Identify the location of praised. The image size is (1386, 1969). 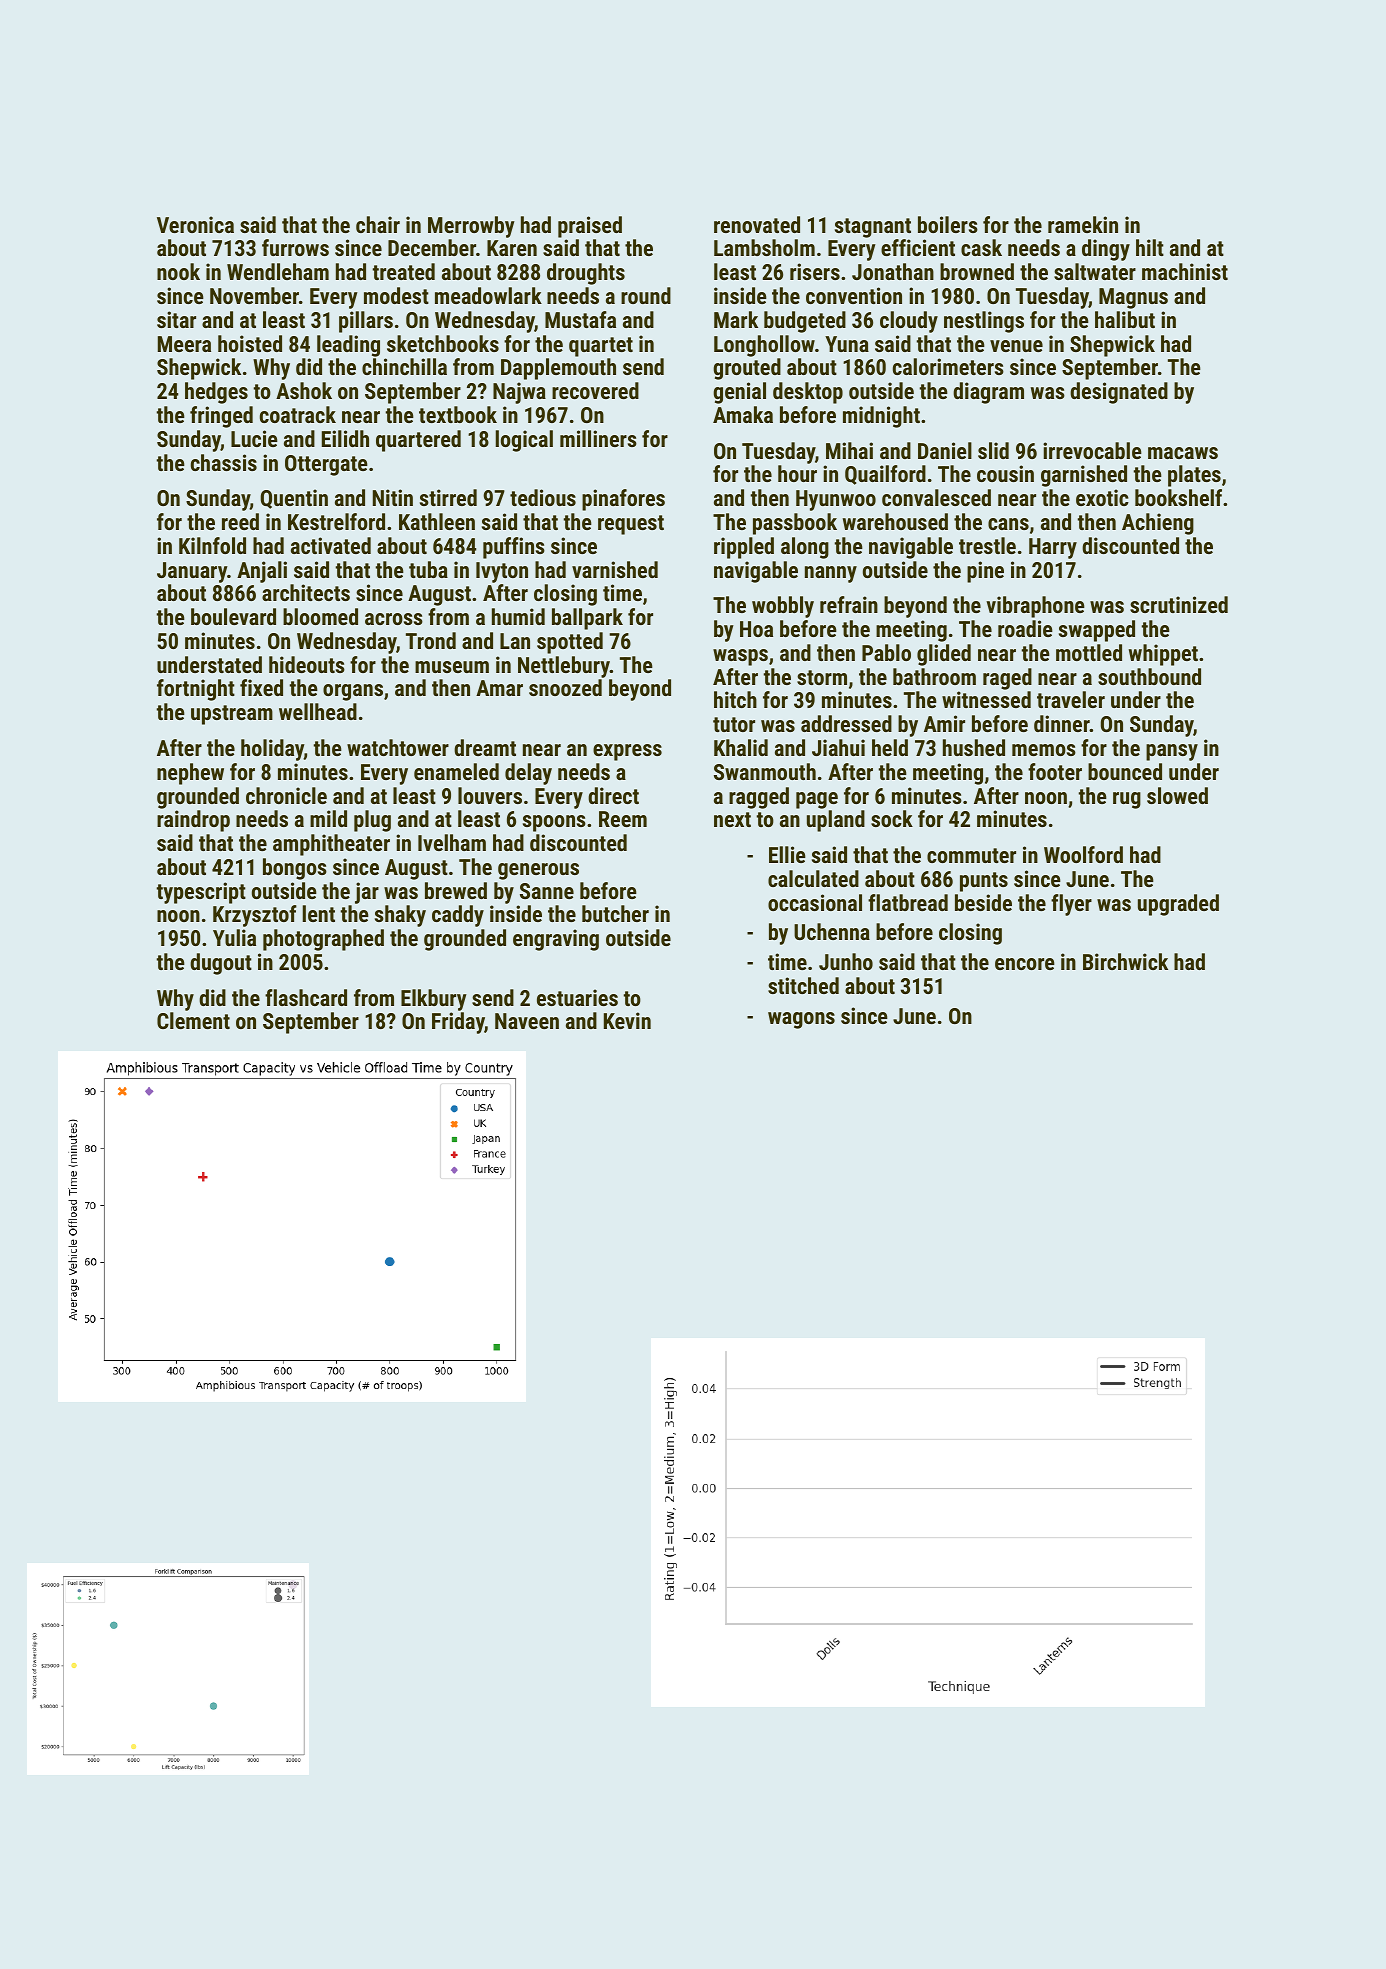
(590, 227).
